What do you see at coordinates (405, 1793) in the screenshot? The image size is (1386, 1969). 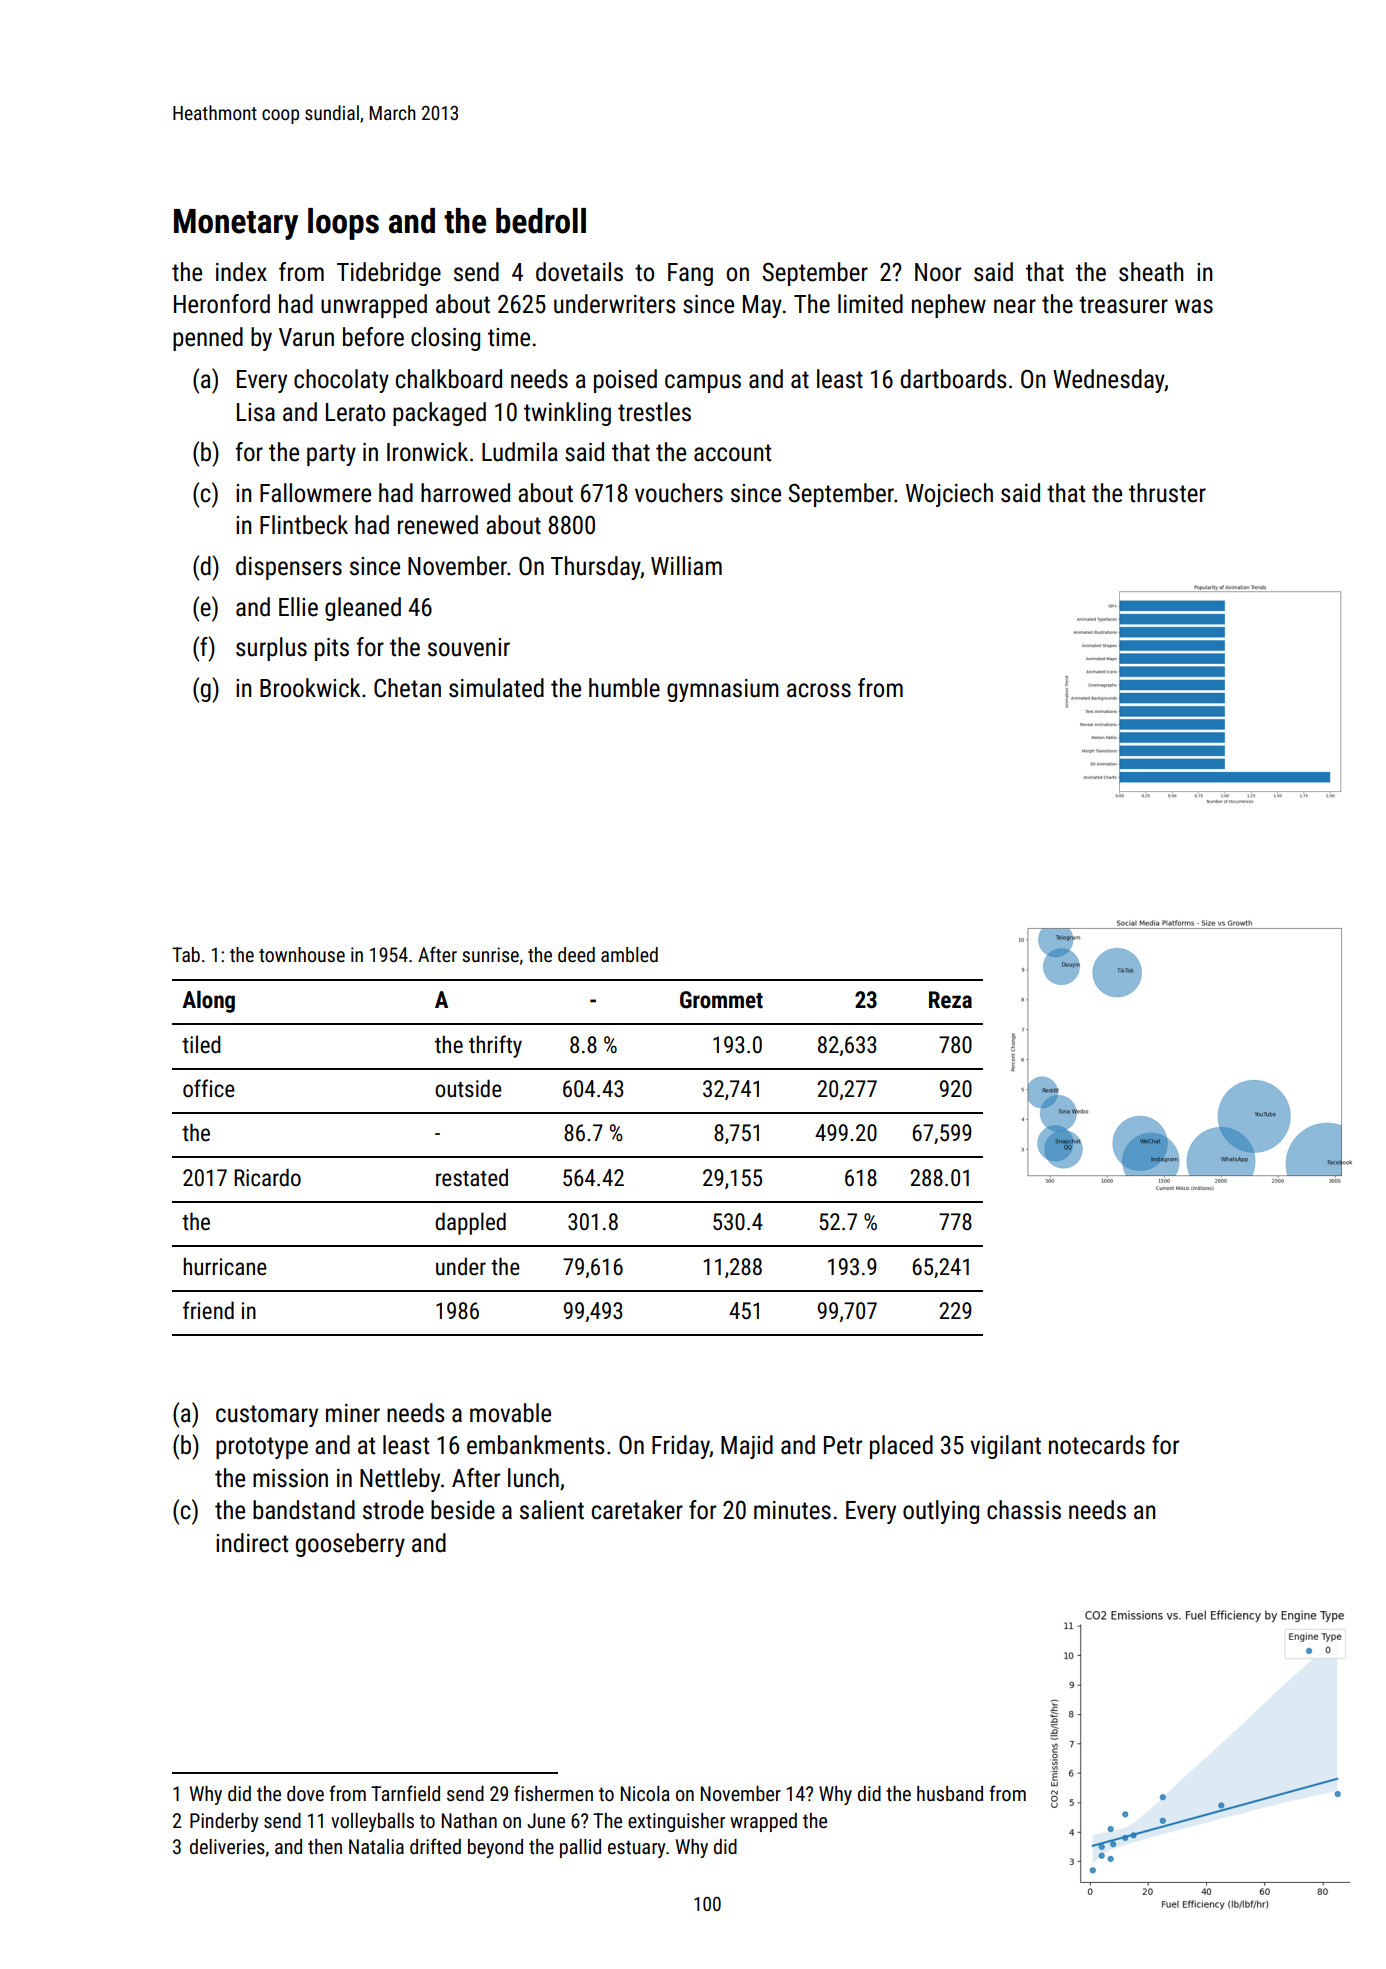 I see `Tarnfield` at bounding box center [405, 1793].
